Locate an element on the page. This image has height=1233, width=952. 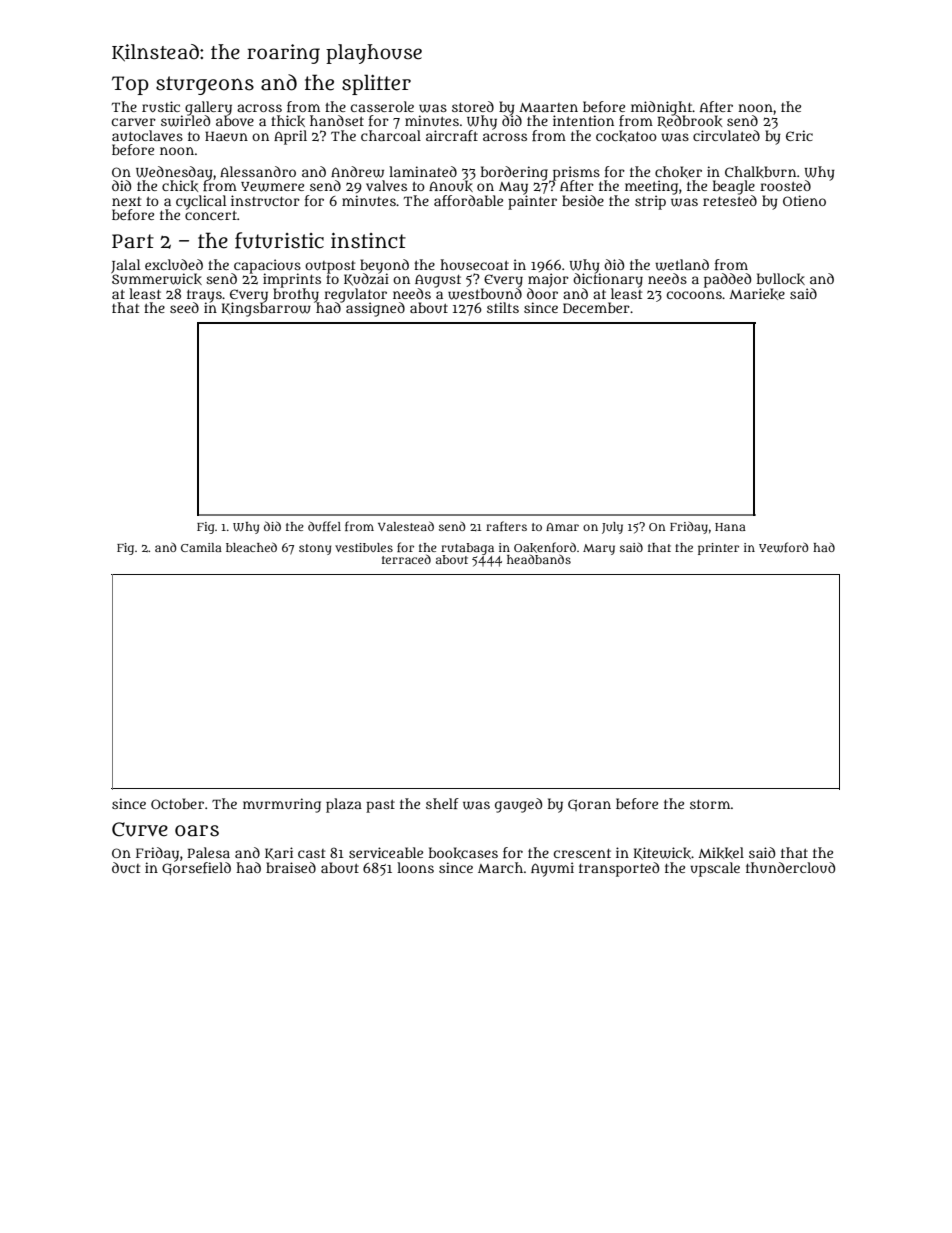
Chalkburn is located at coordinates (760, 172).
